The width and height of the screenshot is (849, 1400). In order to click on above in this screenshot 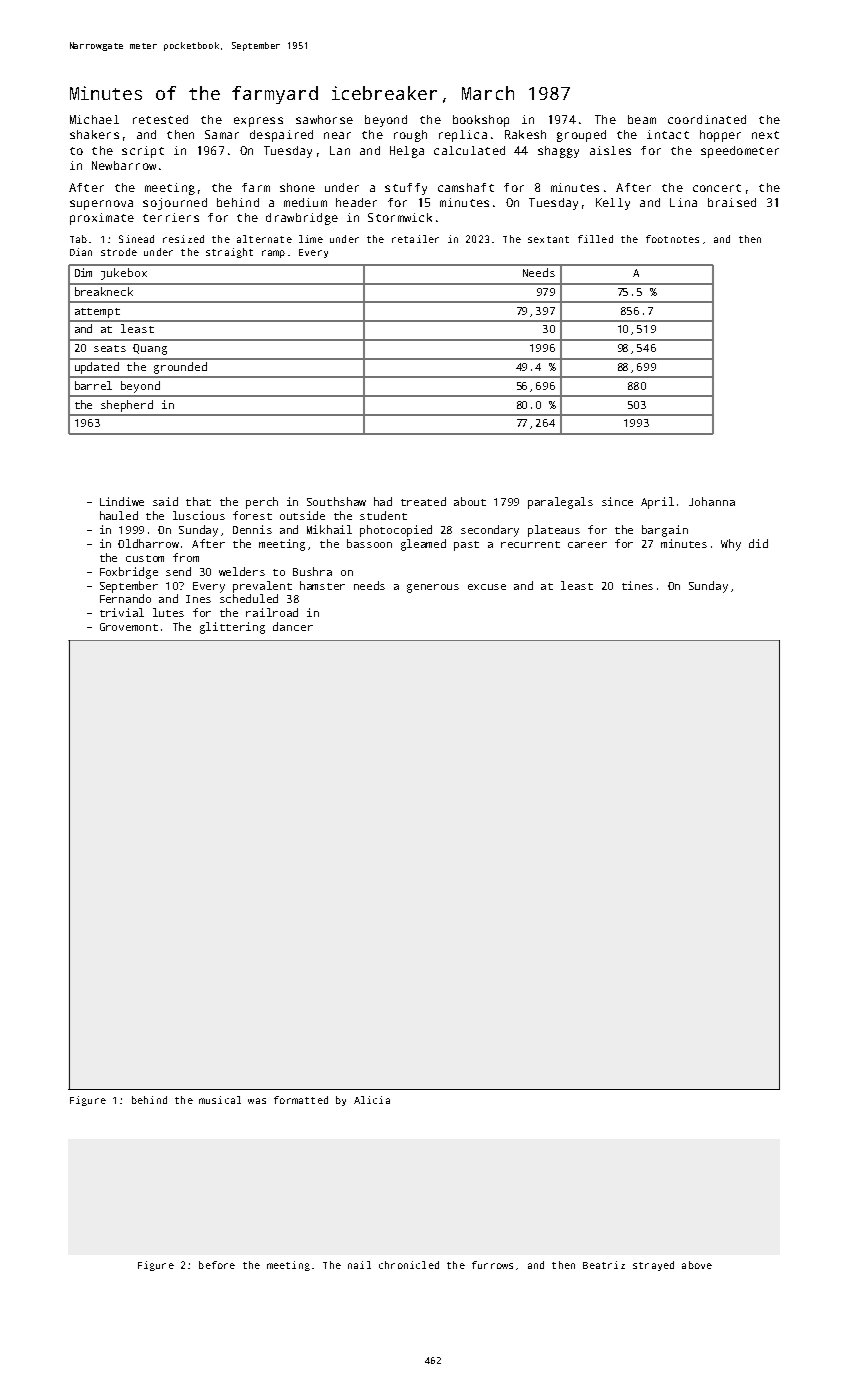, I will do `click(697, 1265)`.
